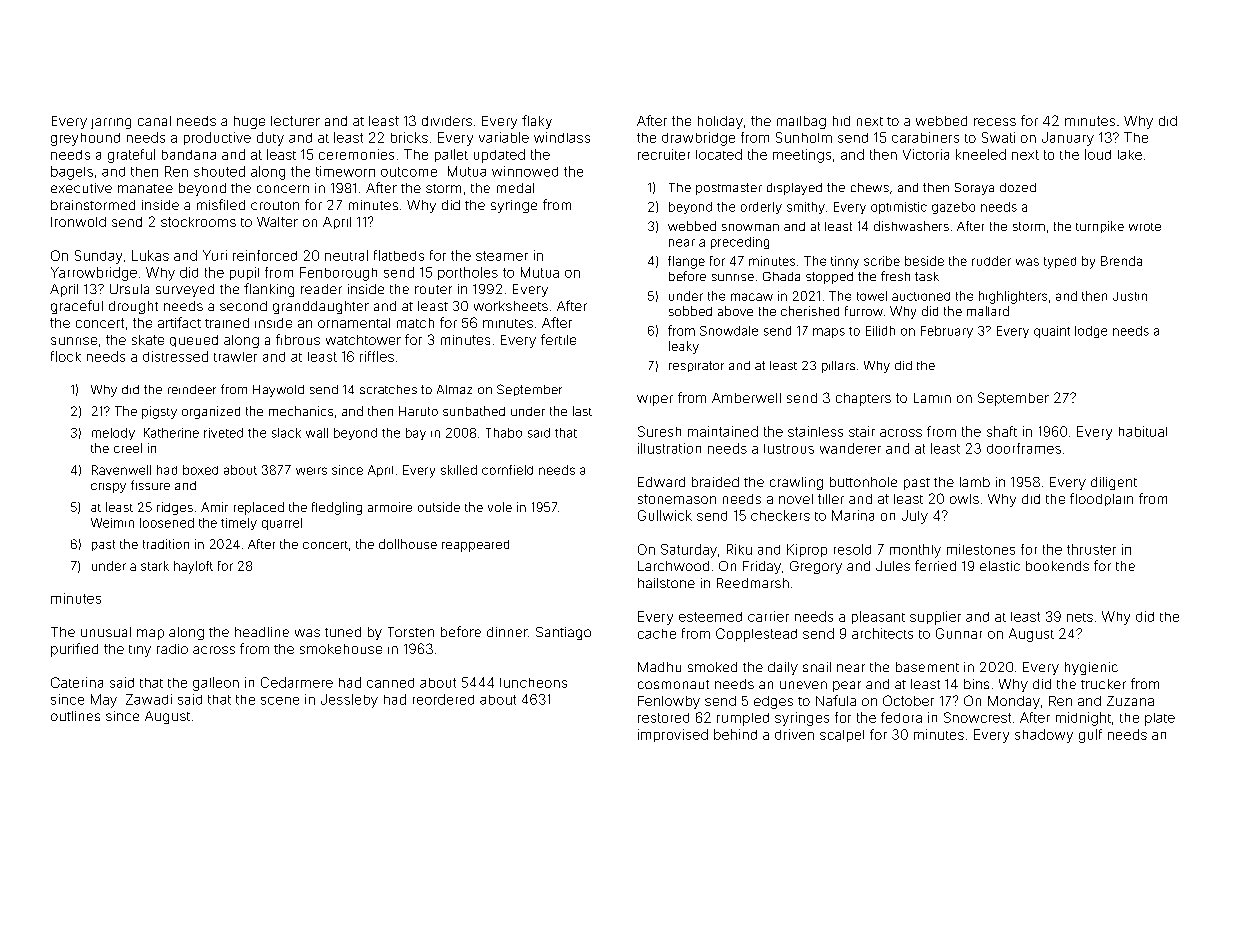 The height and width of the screenshot is (952, 1233). Describe the element at coordinates (280, 701) in the screenshot. I see `scene` at that location.
